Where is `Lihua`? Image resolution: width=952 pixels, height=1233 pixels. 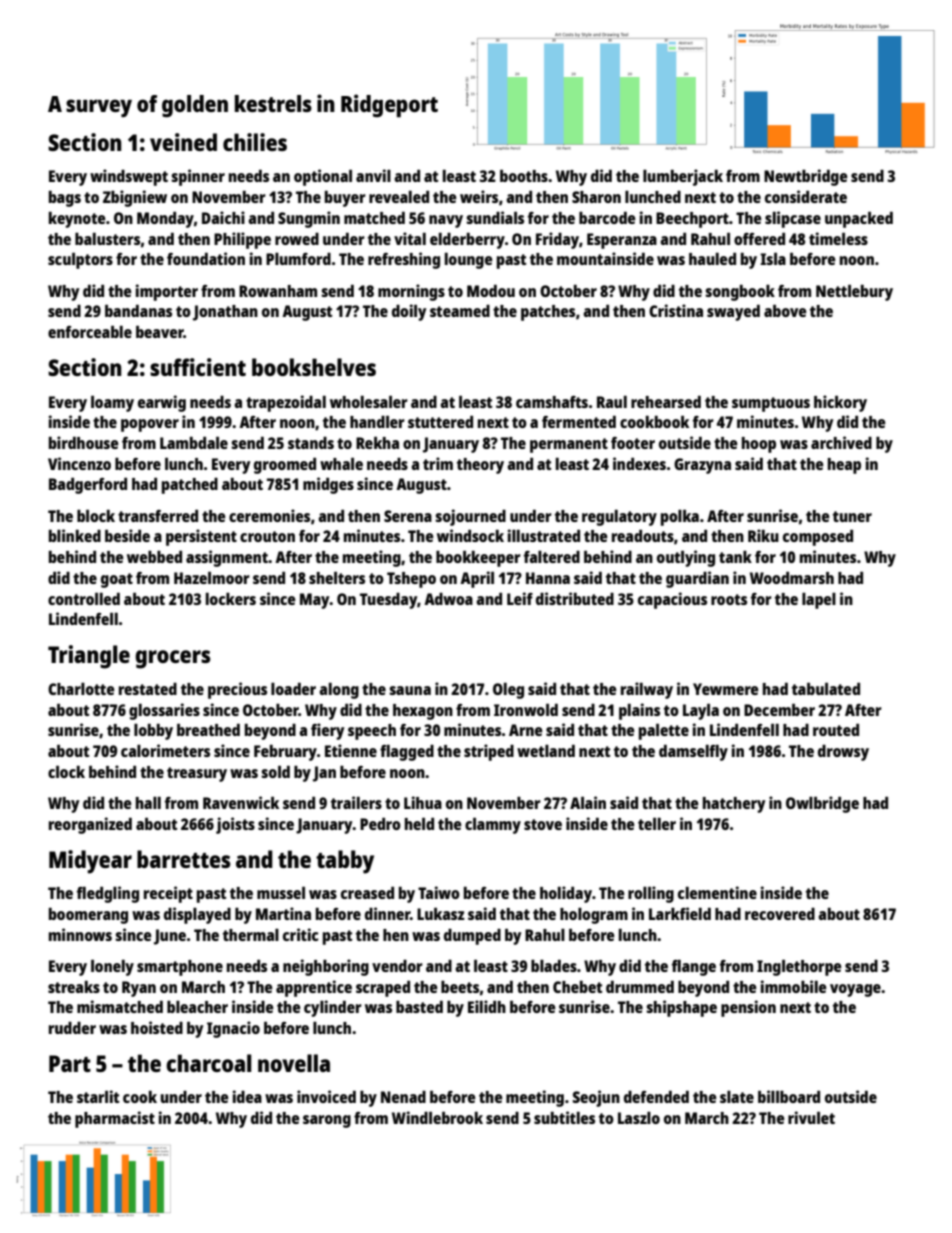 Lihua is located at coordinates (423, 802).
